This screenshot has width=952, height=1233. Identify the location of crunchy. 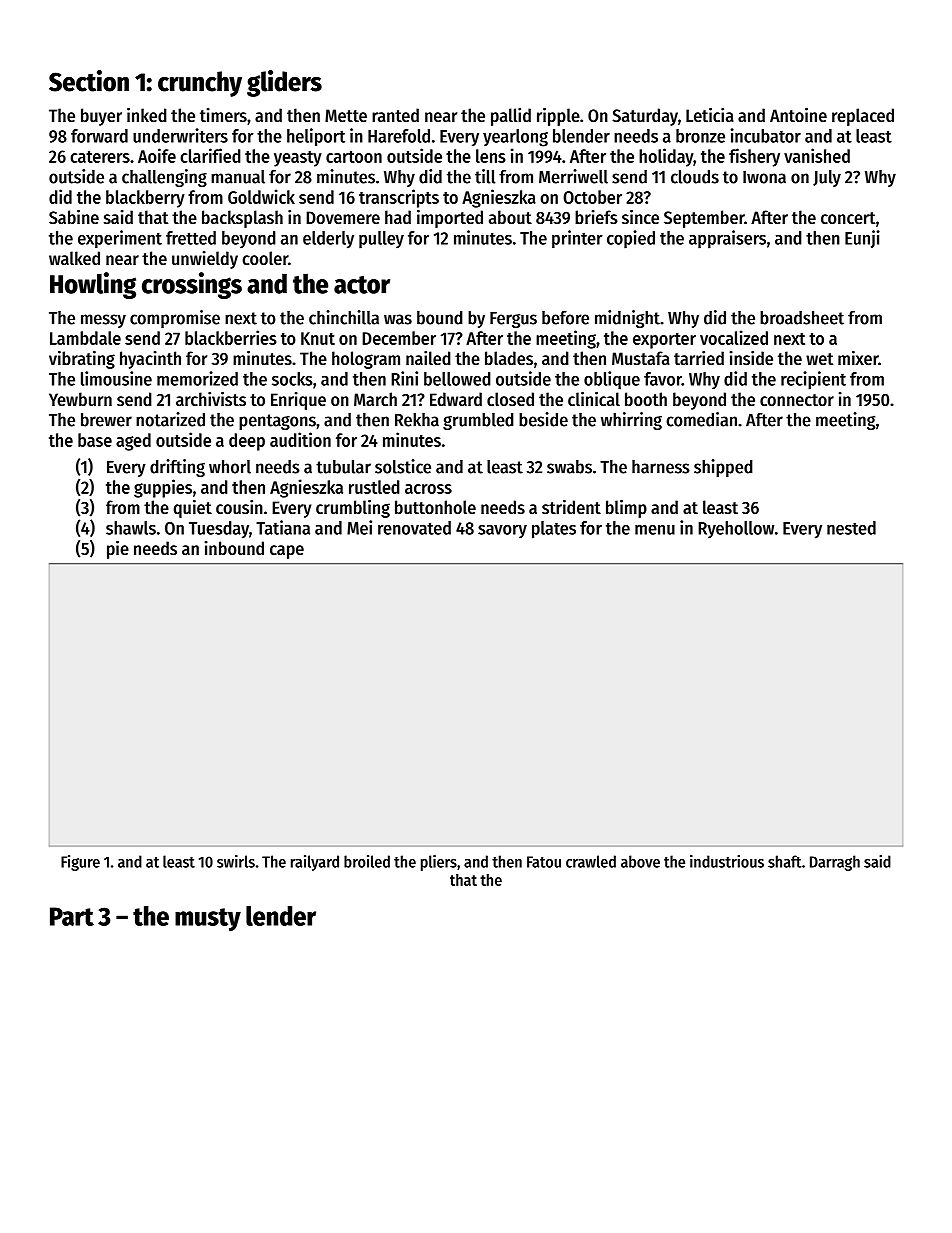
(200, 84).
